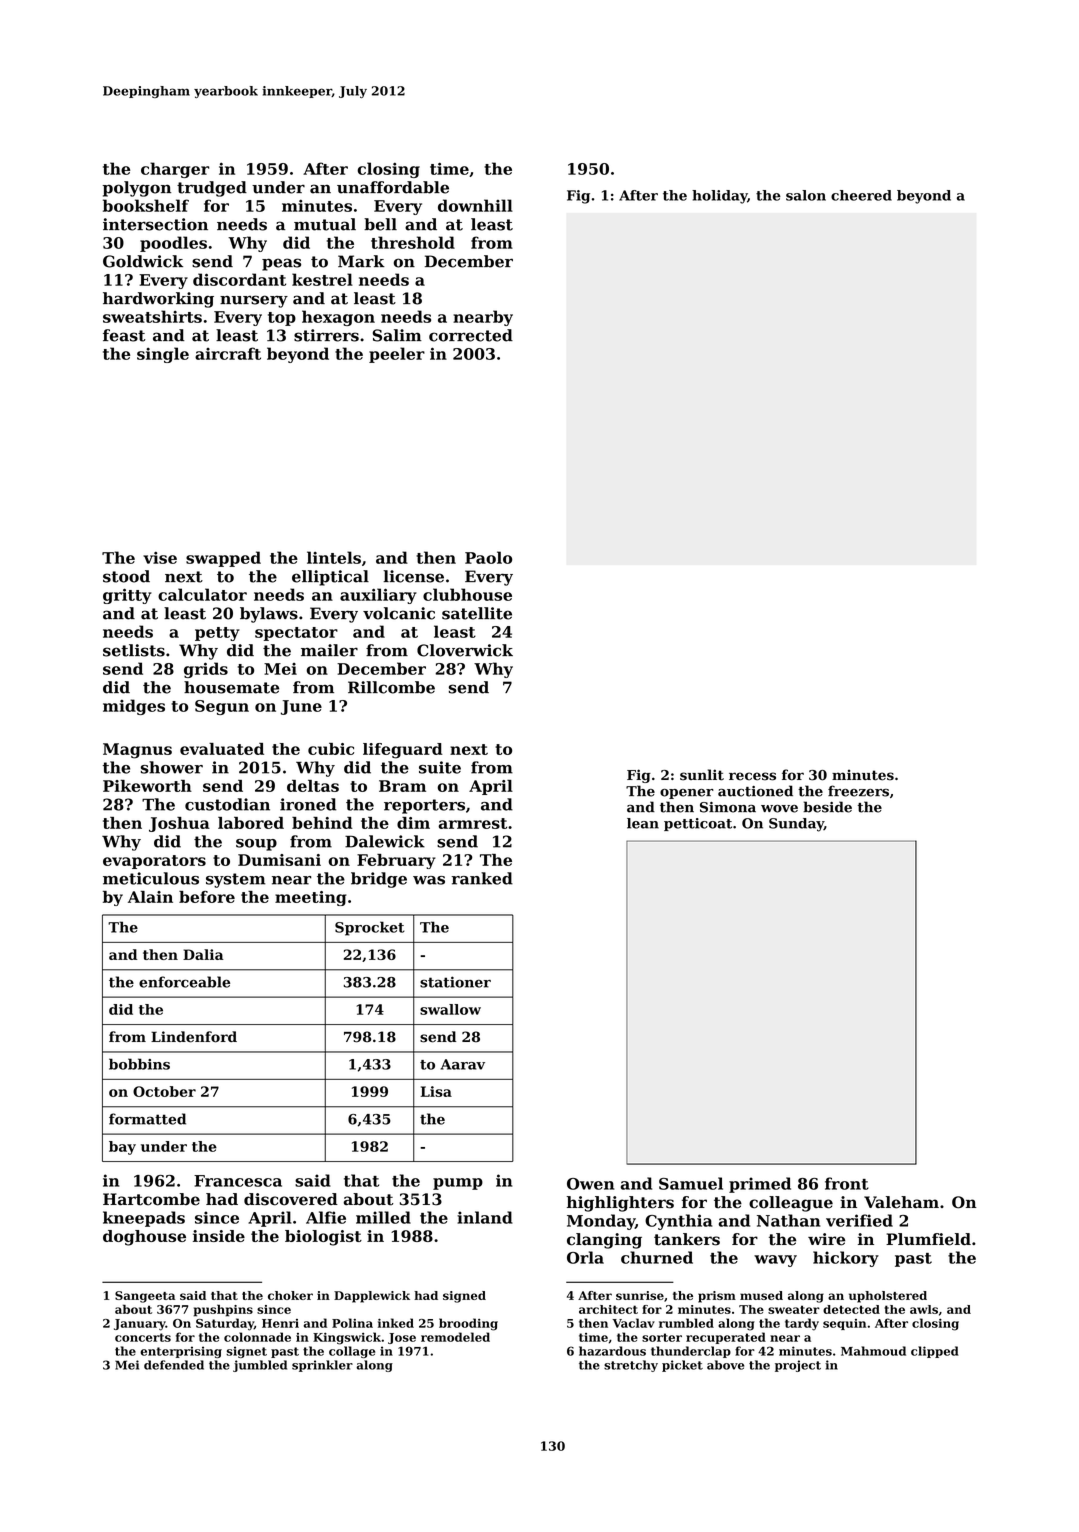 The image size is (1079, 1532). Describe the element at coordinates (152, 316) in the image. I see `sweatshirts` at that location.
